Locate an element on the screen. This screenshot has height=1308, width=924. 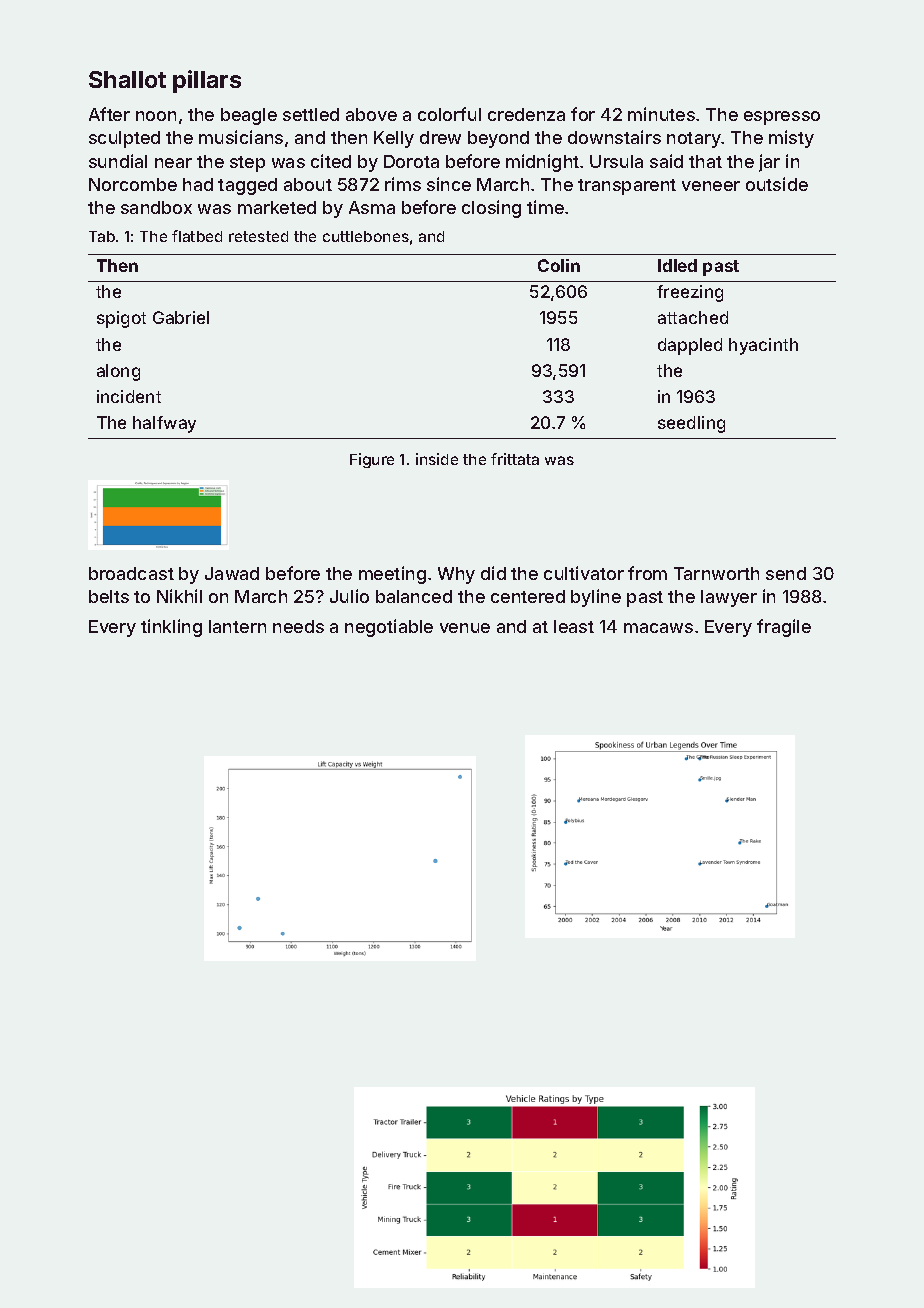
negotiable is located at coordinates (389, 628).
